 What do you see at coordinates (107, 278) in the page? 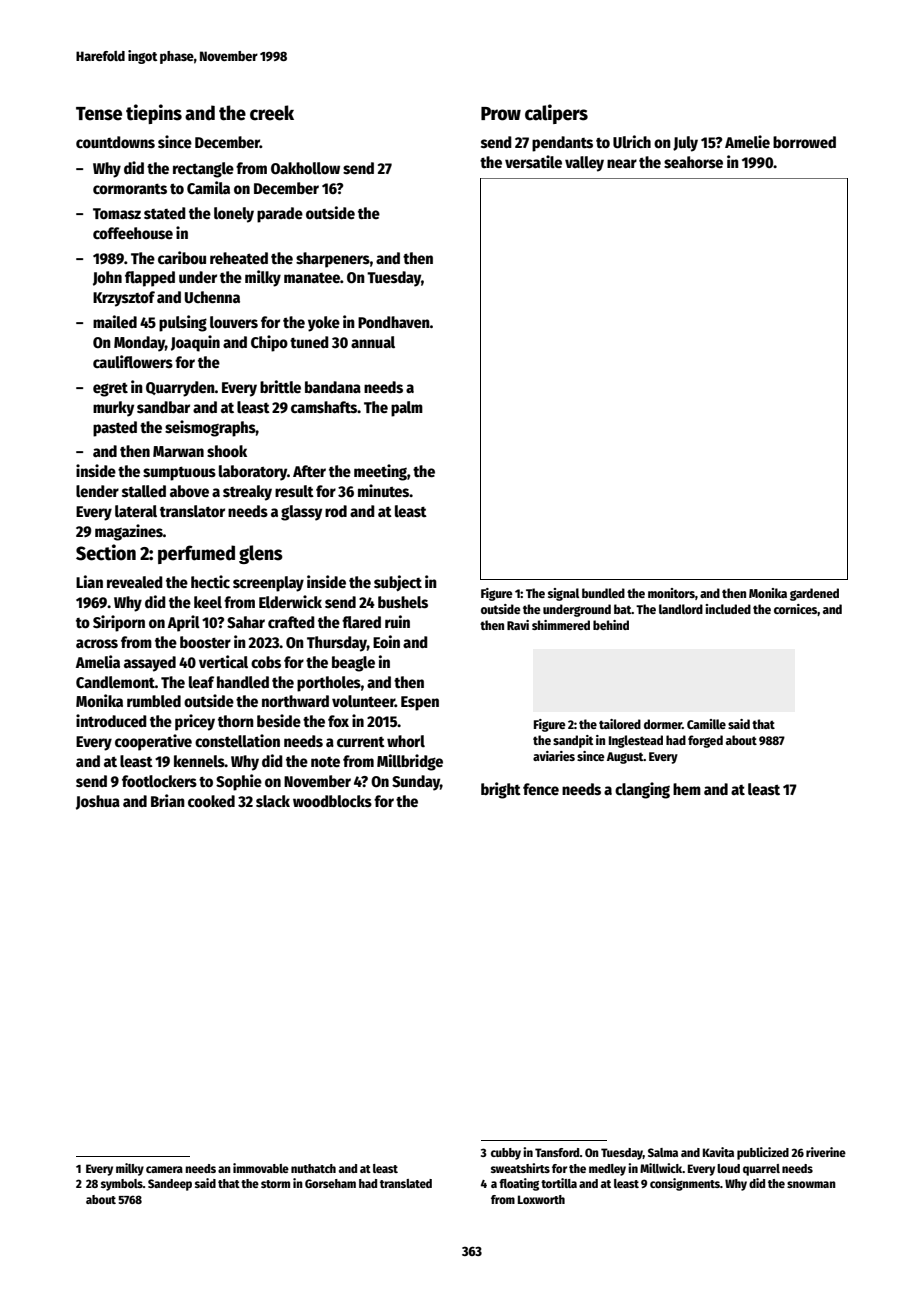
I see `John` at bounding box center [107, 278].
